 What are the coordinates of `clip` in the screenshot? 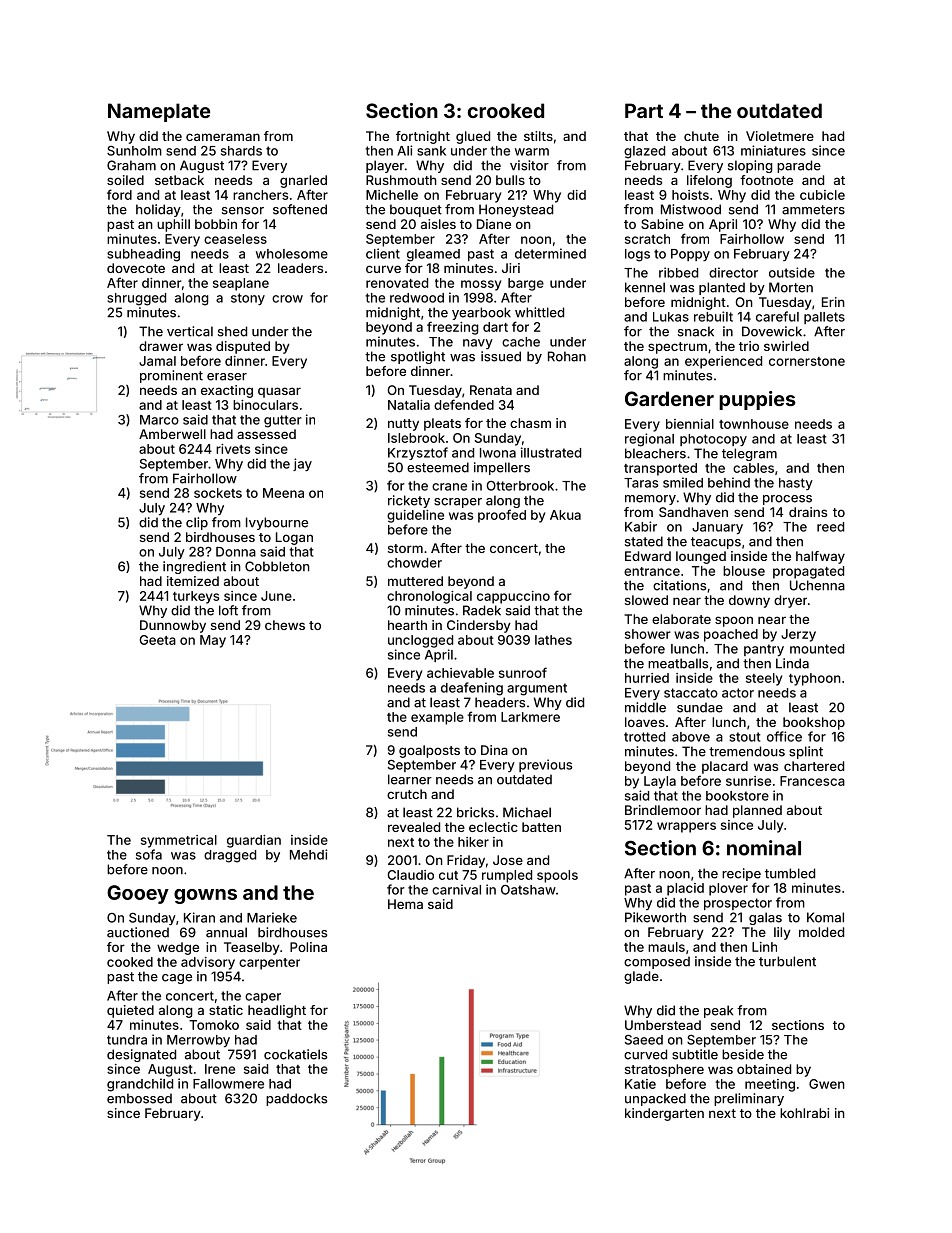 It's located at (197, 523).
